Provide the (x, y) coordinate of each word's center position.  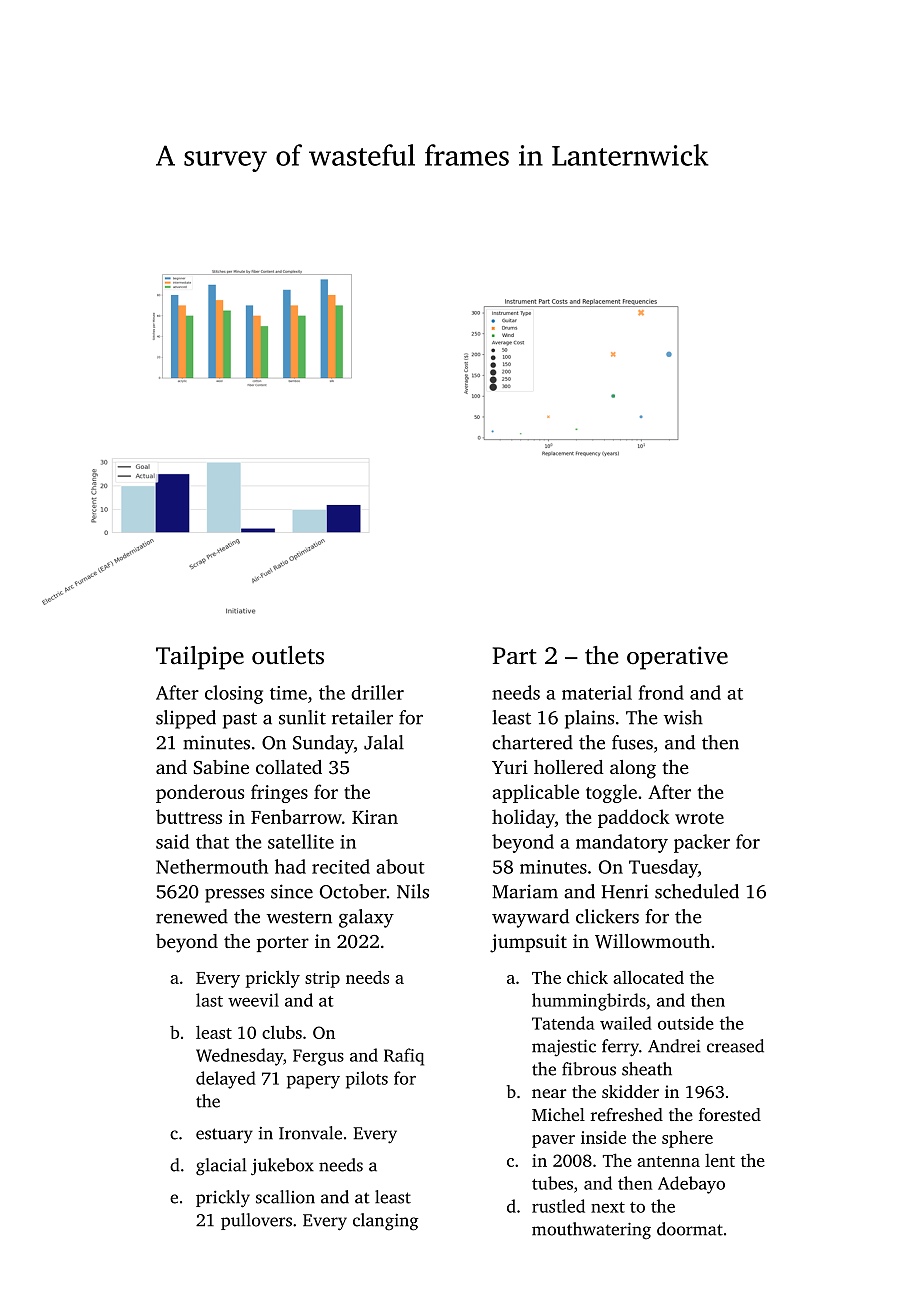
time (288, 693)
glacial (221, 1167)
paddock (634, 818)
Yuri (510, 767)
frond (661, 692)
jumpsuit (528, 943)
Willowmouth (652, 941)
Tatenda (563, 1023)
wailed (626, 1023)
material (597, 692)
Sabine (221, 767)
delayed (226, 1080)
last (209, 1000)
